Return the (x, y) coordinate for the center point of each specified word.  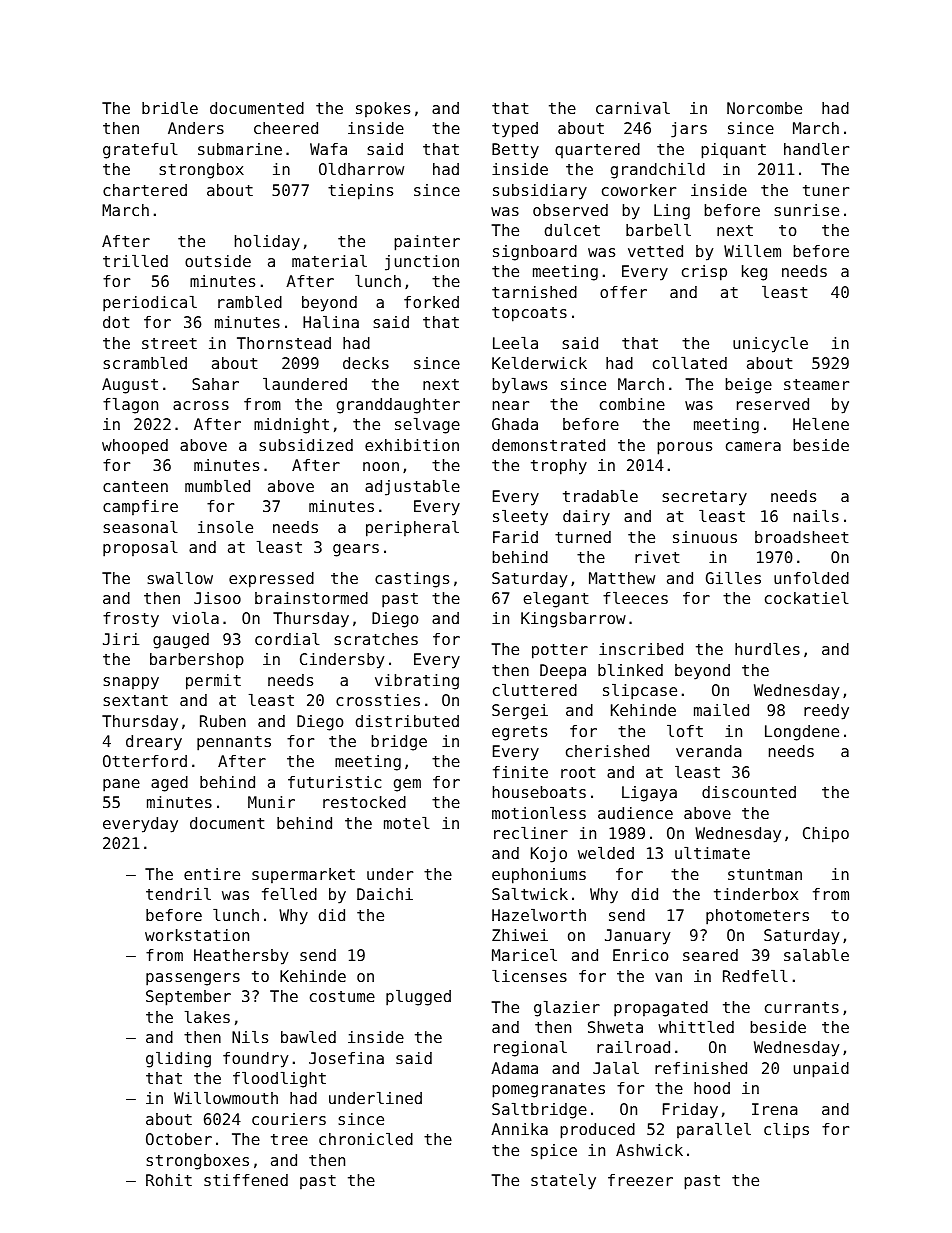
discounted (749, 792)
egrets (519, 733)
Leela (515, 343)
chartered (145, 190)
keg (754, 273)
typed (515, 130)
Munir (271, 802)
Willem (752, 251)
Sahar (215, 384)
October (179, 1139)
